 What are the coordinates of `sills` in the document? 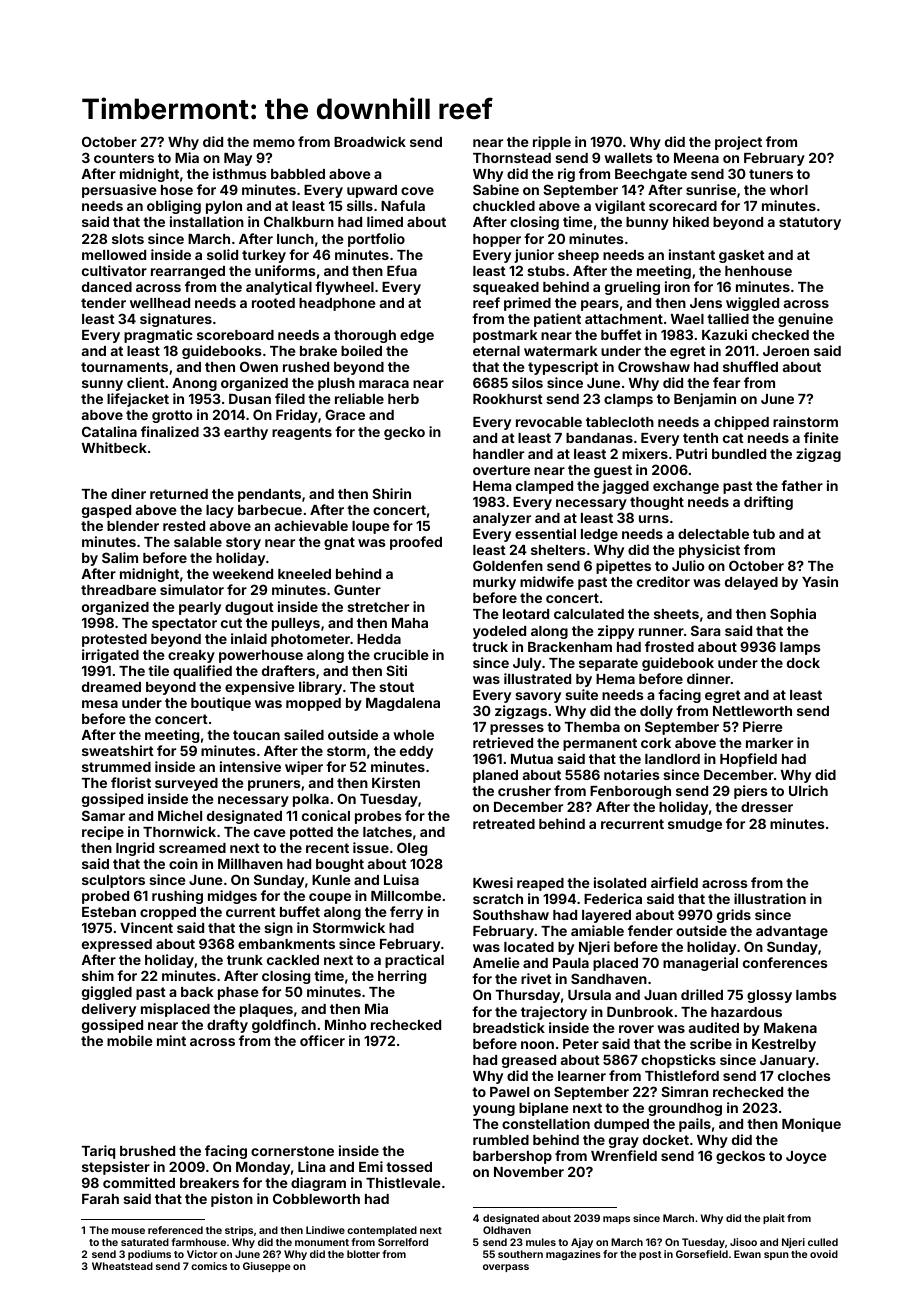 It's located at (360, 205).
